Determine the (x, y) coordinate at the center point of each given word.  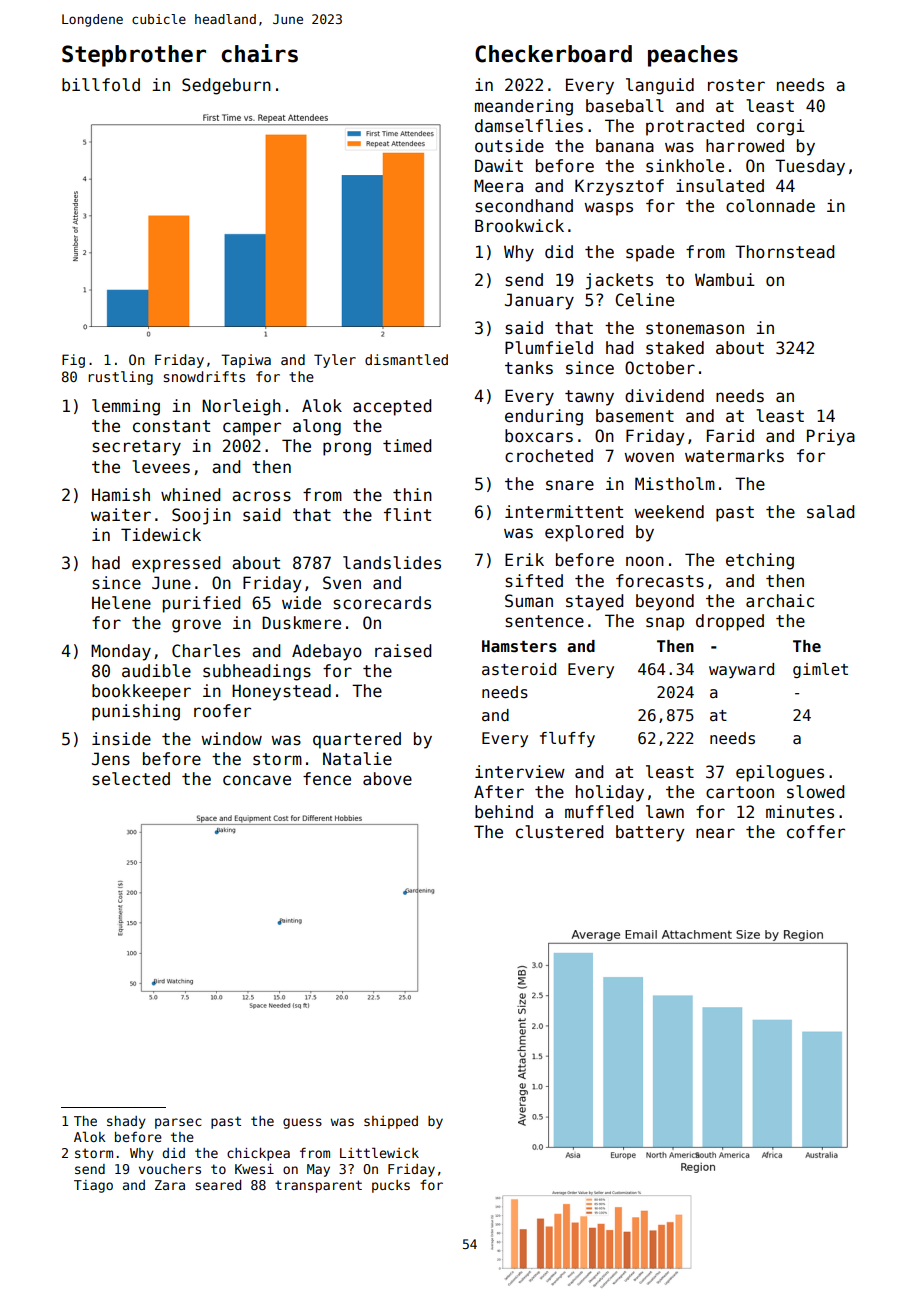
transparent (318, 1186)
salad (830, 512)
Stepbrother (134, 56)
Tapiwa (246, 361)
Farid (730, 436)
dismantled (406, 359)
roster (736, 85)
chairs (259, 53)
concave (257, 780)
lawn (665, 812)
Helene (121, 603)
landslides (392, 563)
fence (327, 779)
